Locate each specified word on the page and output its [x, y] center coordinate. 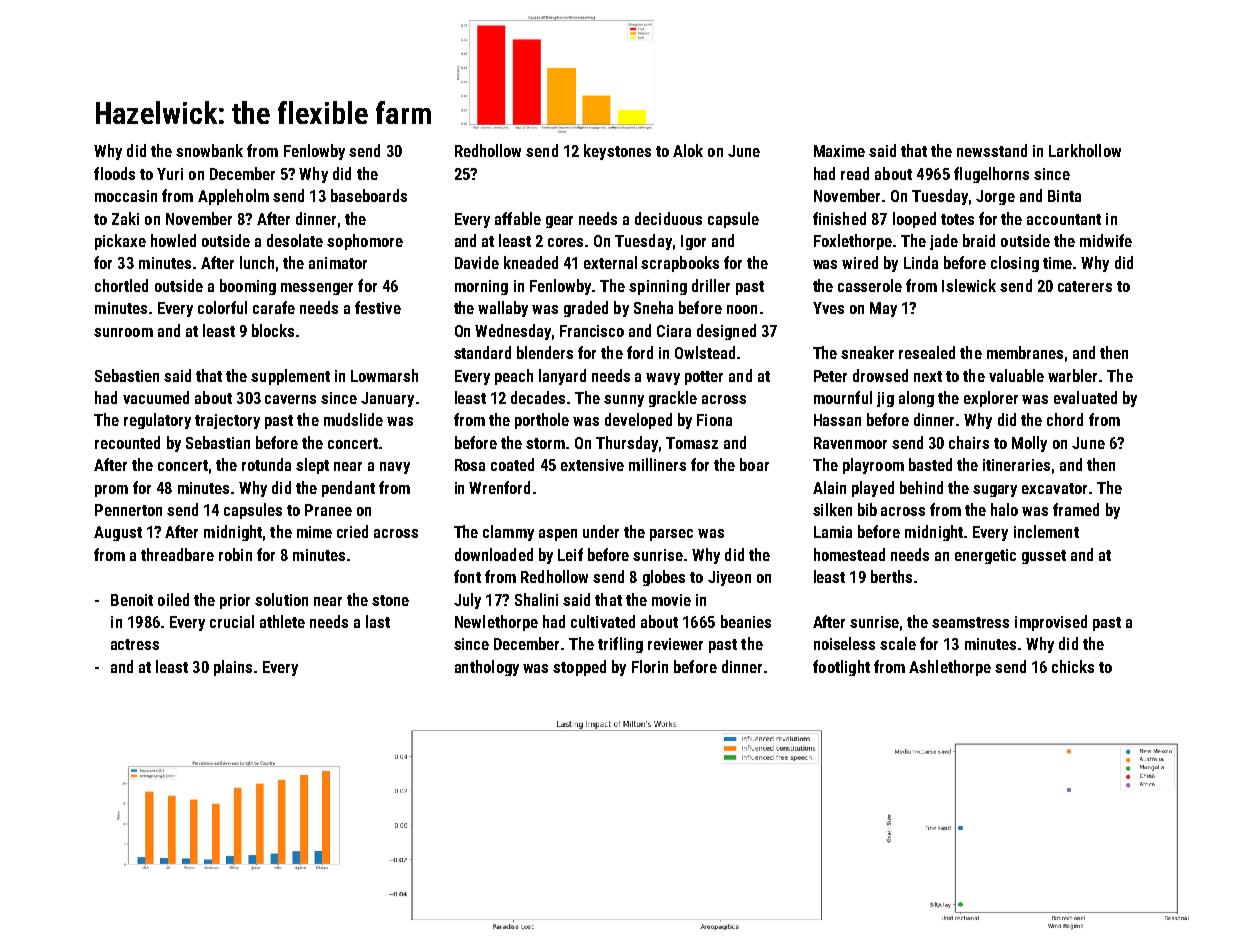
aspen [558, 535]
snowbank [209, 150]
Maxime [839, 151]
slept [312, 466]
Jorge [995, 197]
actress [135, 644]
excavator [1054, 488]
